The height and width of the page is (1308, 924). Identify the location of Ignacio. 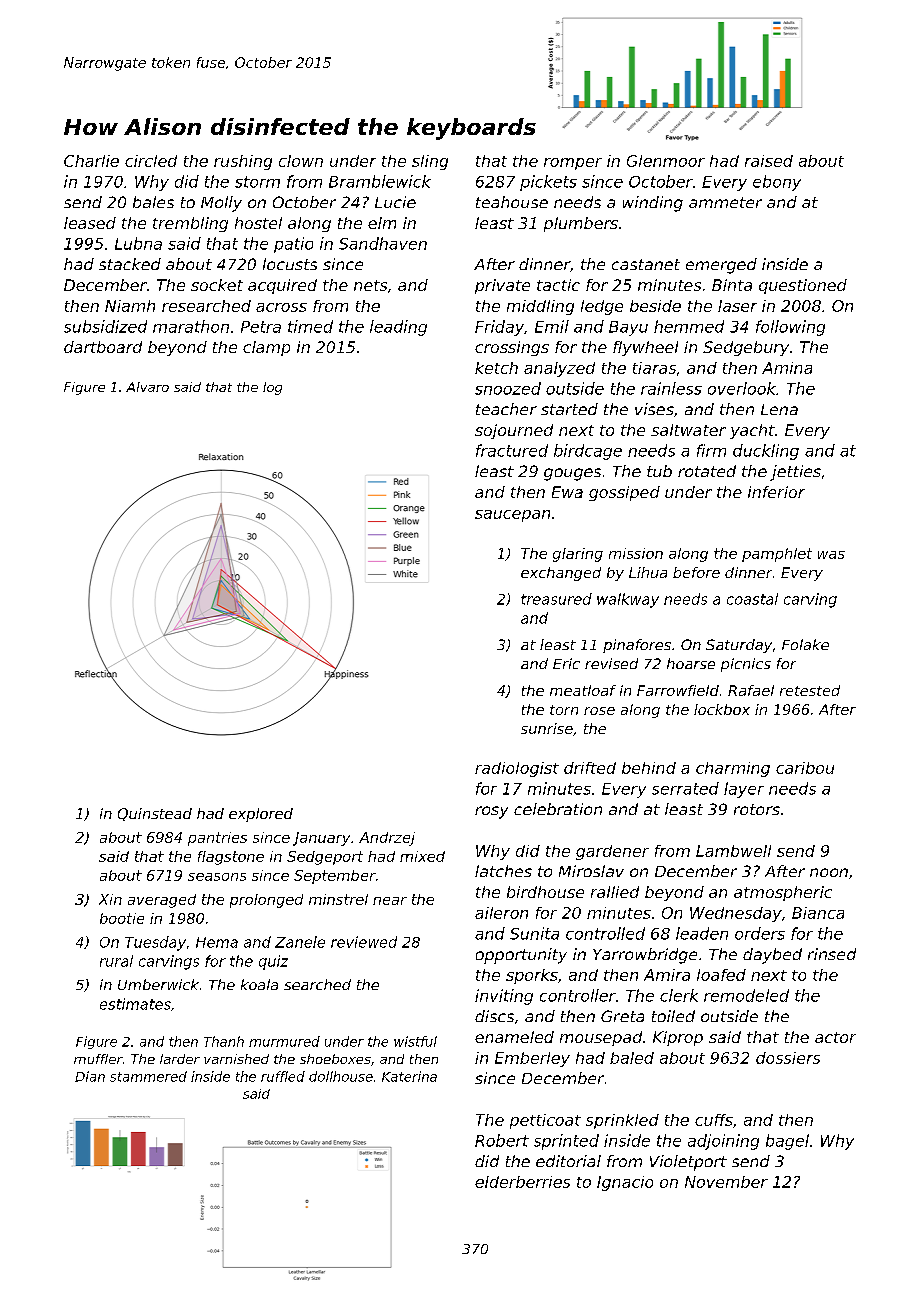
(625, 1183).
